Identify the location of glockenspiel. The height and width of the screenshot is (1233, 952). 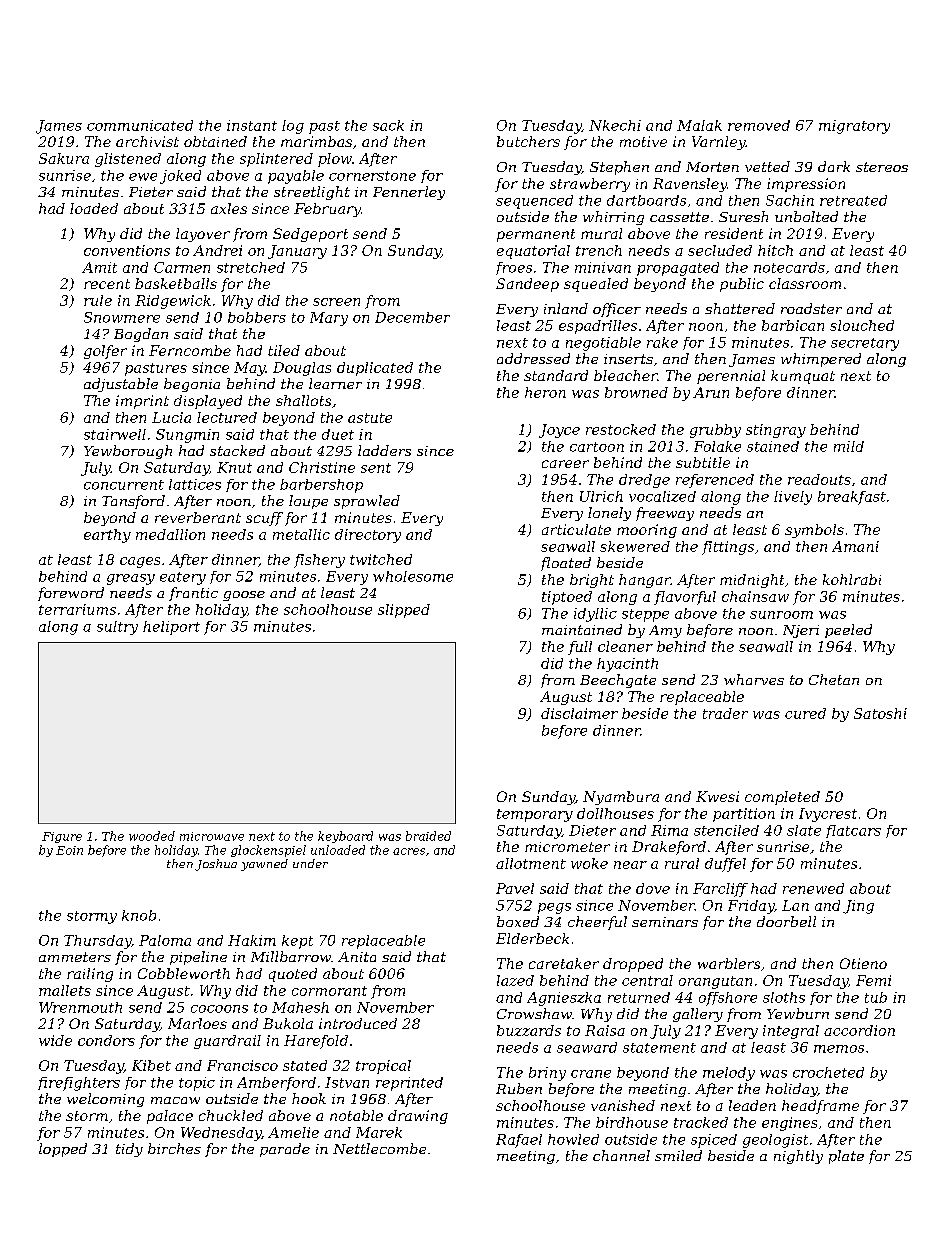
(268, 851).
